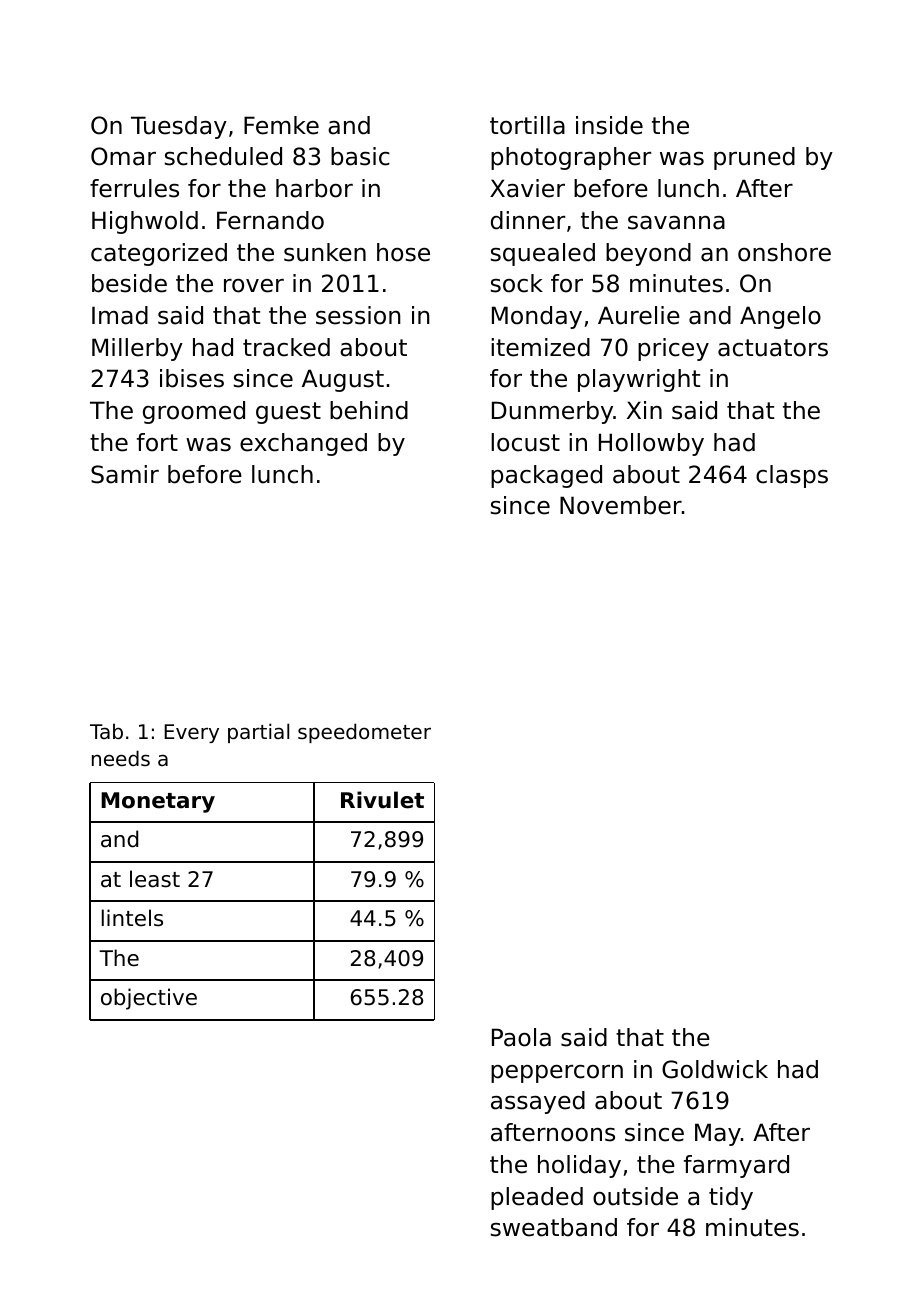 This page has height=1311, width=924. Describe the element at coordinates (258, 733) in the page. I see `partial` at that location.
